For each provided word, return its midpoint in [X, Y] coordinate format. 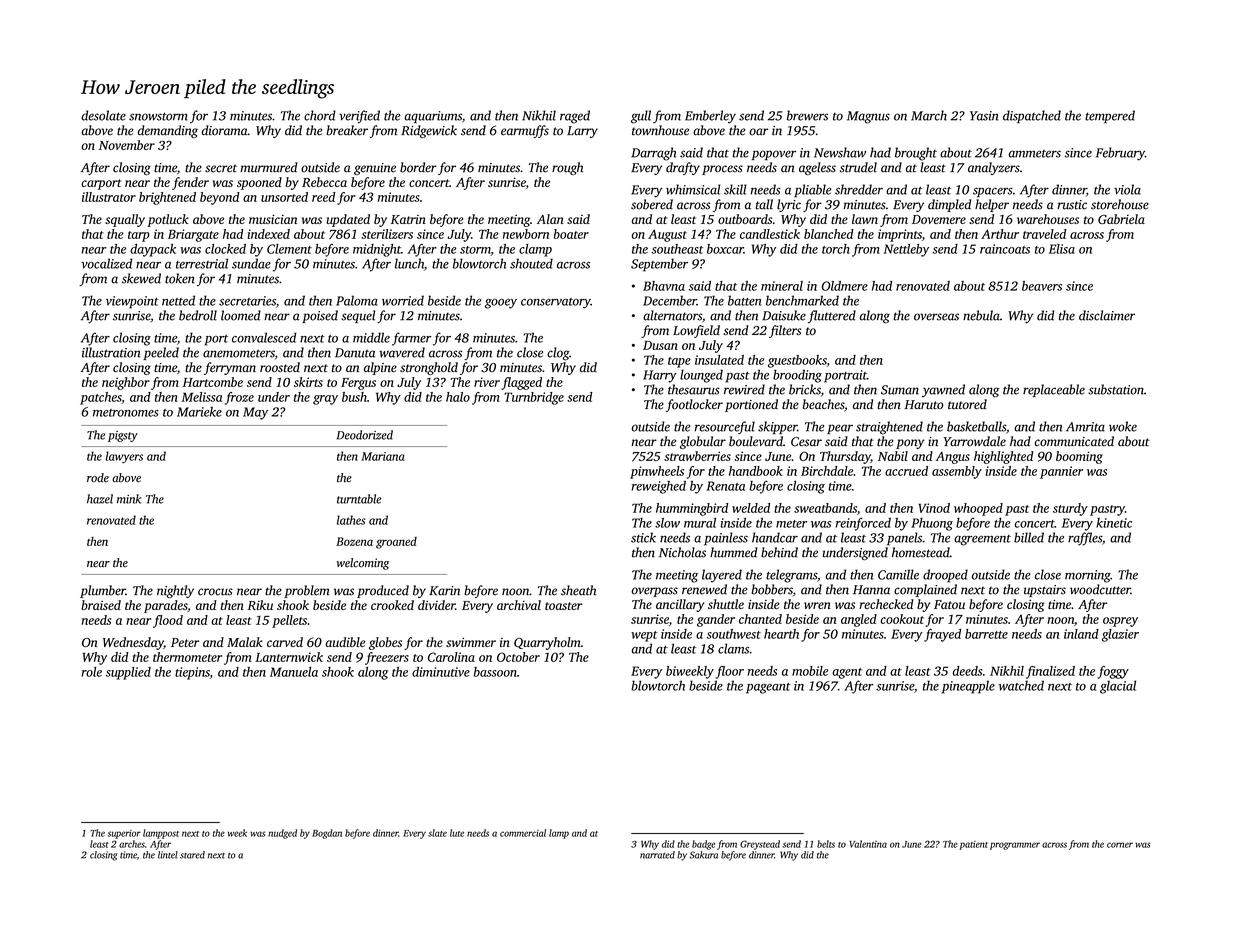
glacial [1118, 687]
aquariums [433, 117]
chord [320, 115]
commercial [523, 833]
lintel [168, 855]
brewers [807, 115]
